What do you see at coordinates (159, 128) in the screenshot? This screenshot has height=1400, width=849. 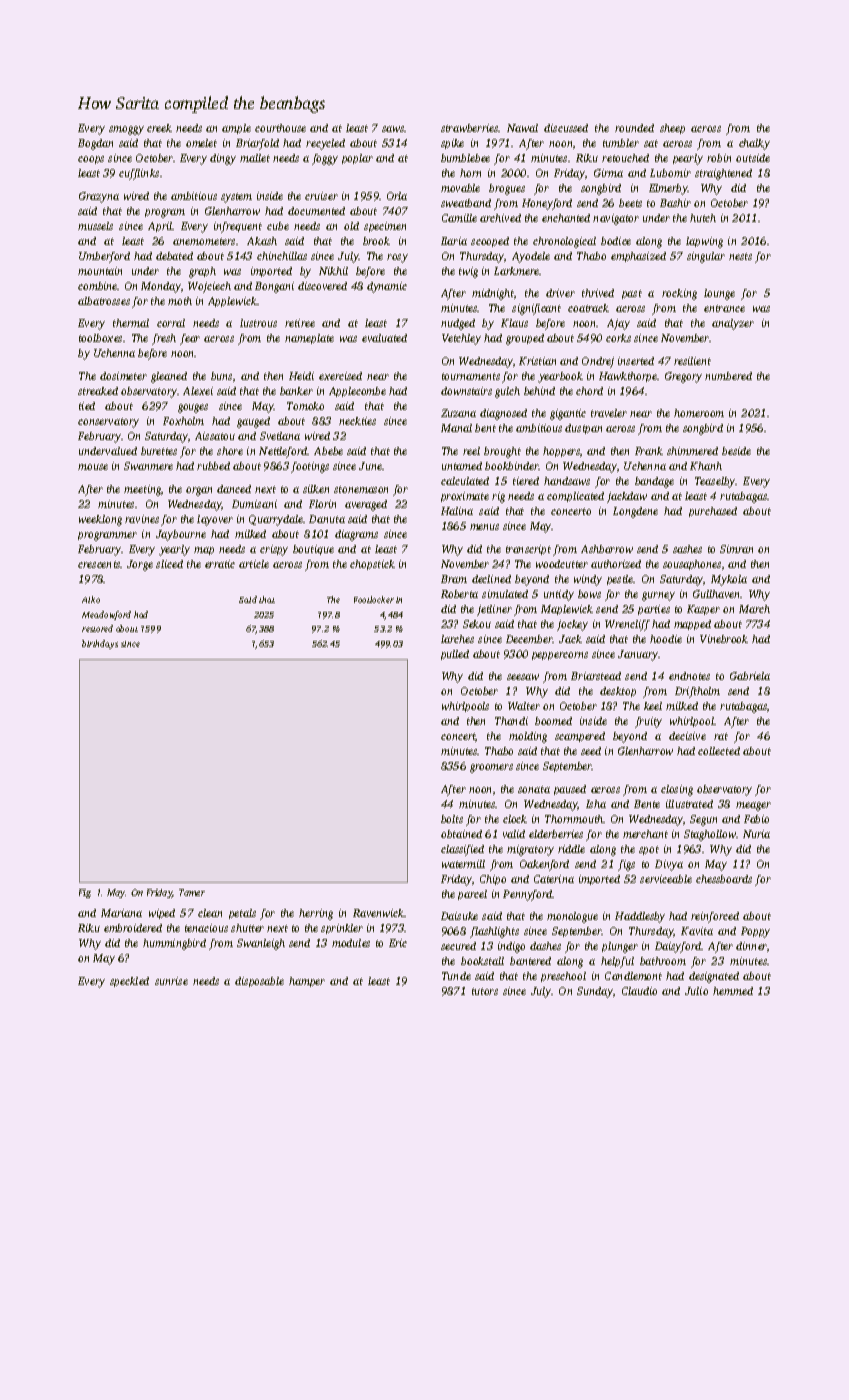 I see `creek` at bounding box center [159, 128].
